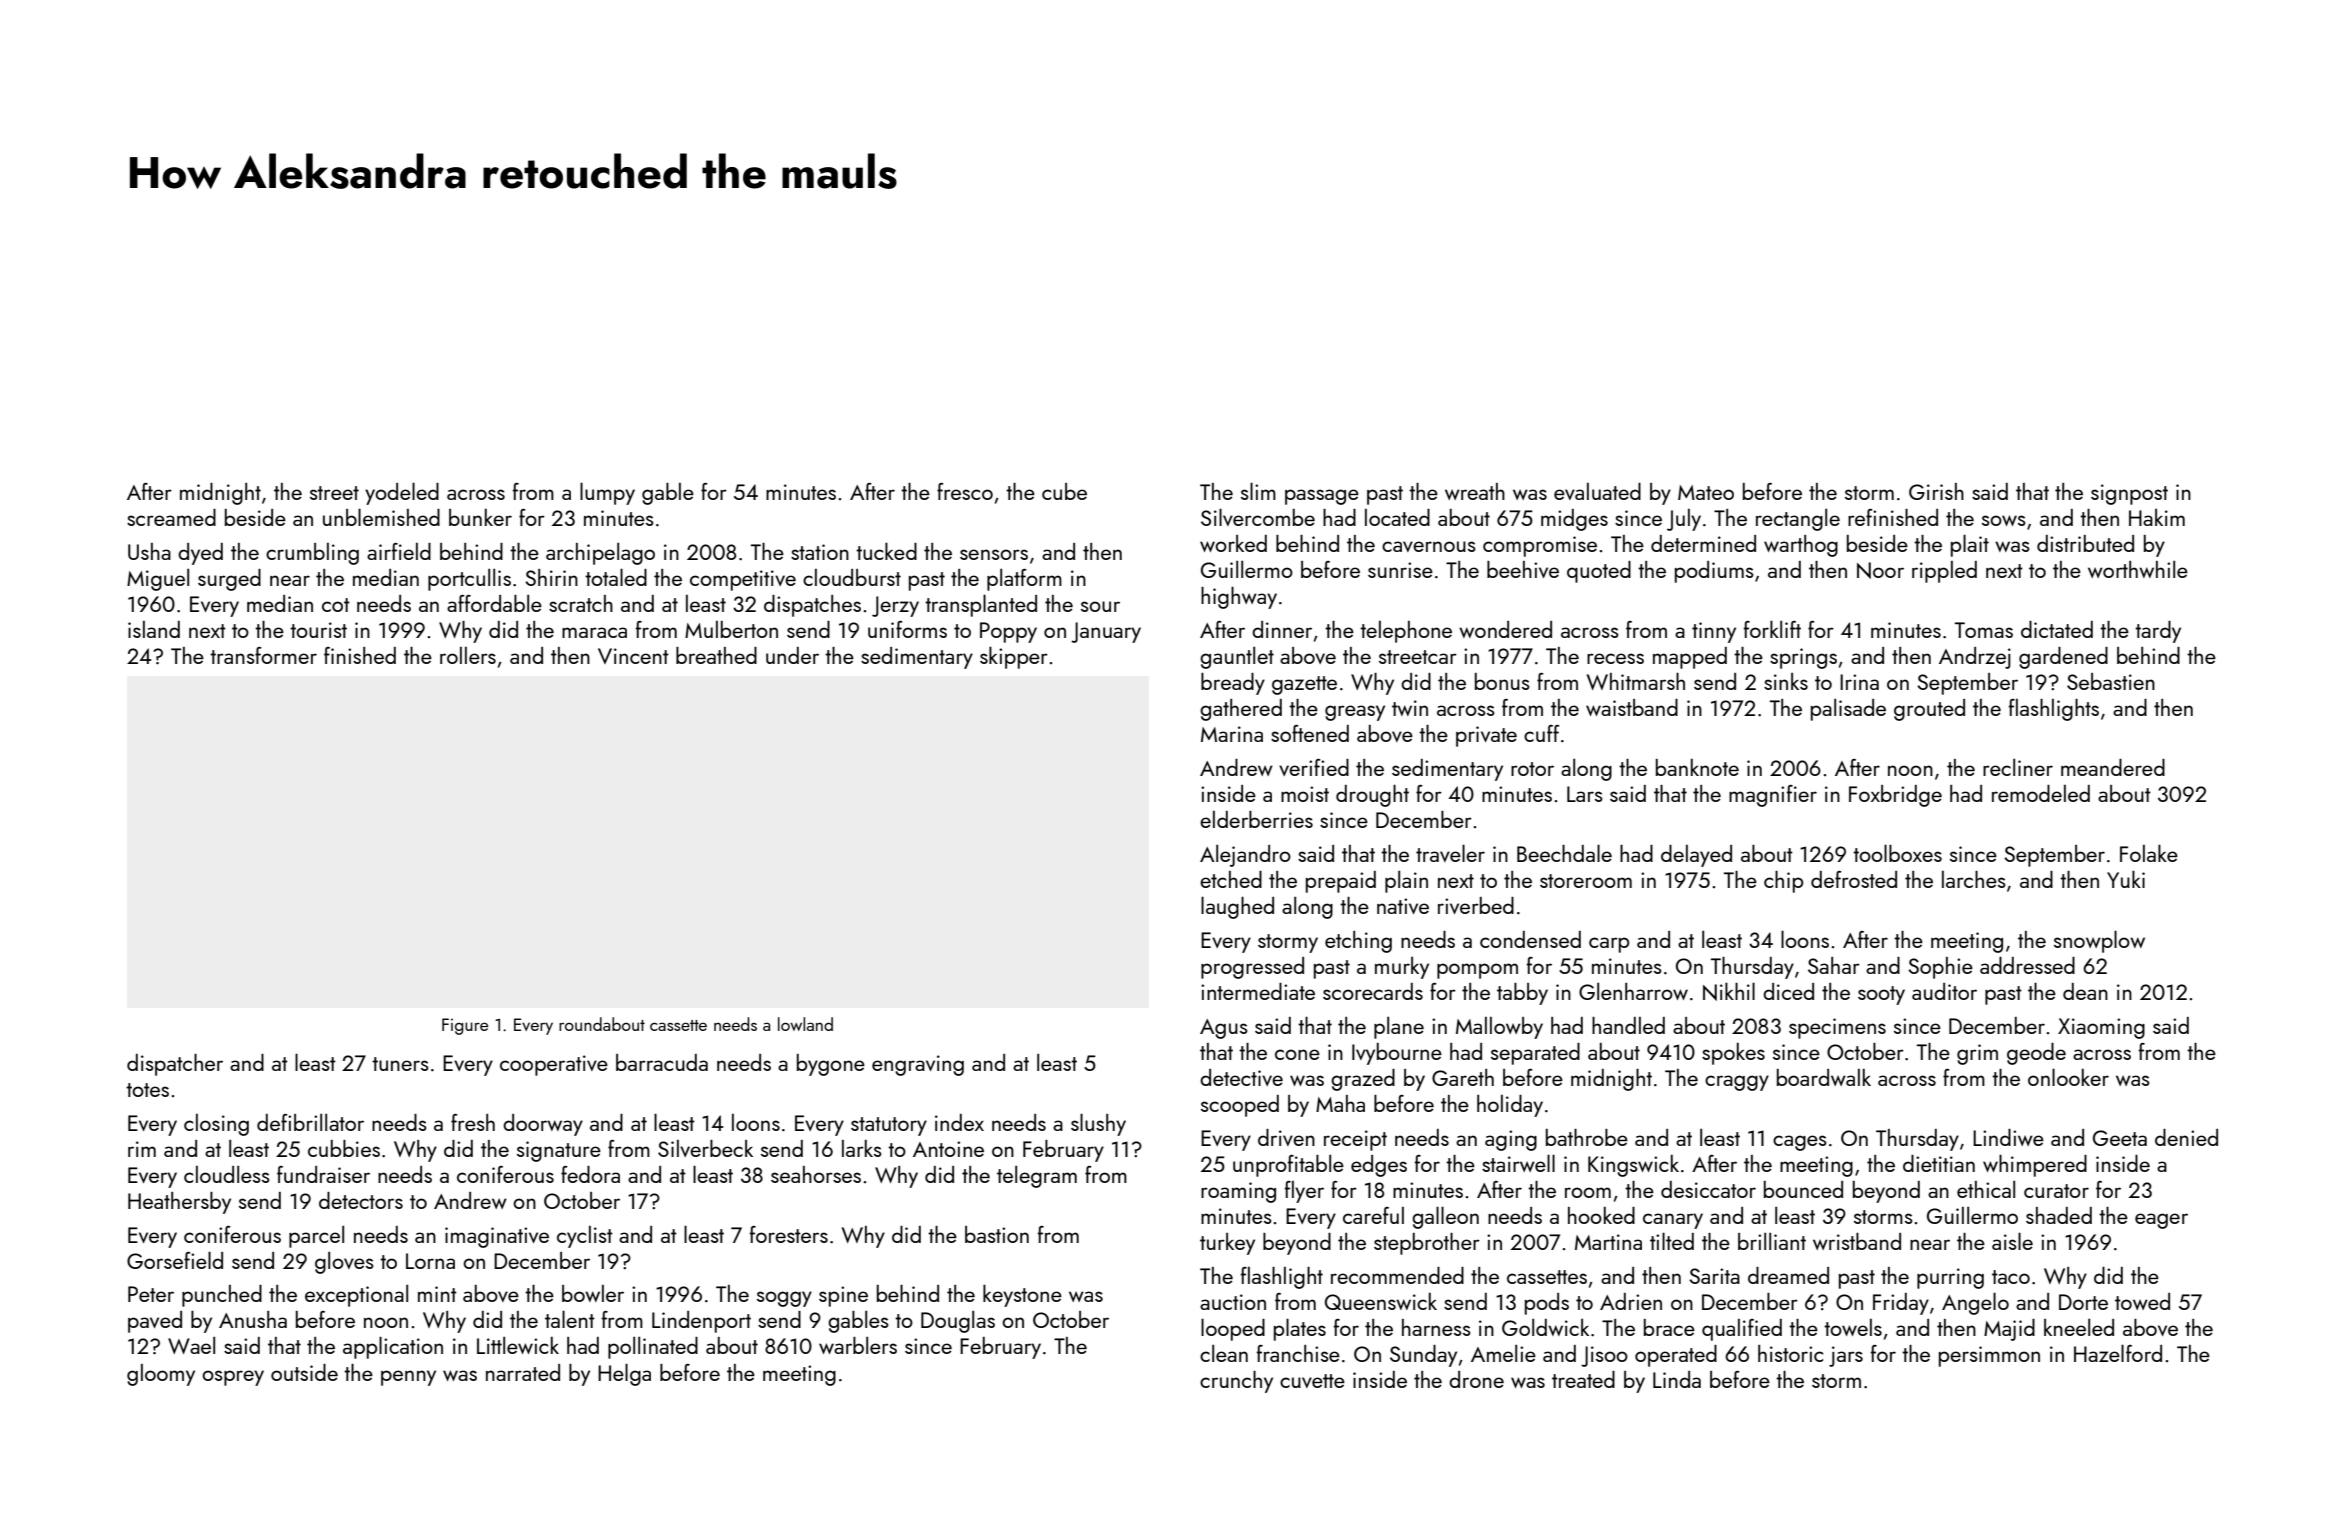  Describe the element at coordinates (1252, 968) in the image. I see `progressed` at that location.
